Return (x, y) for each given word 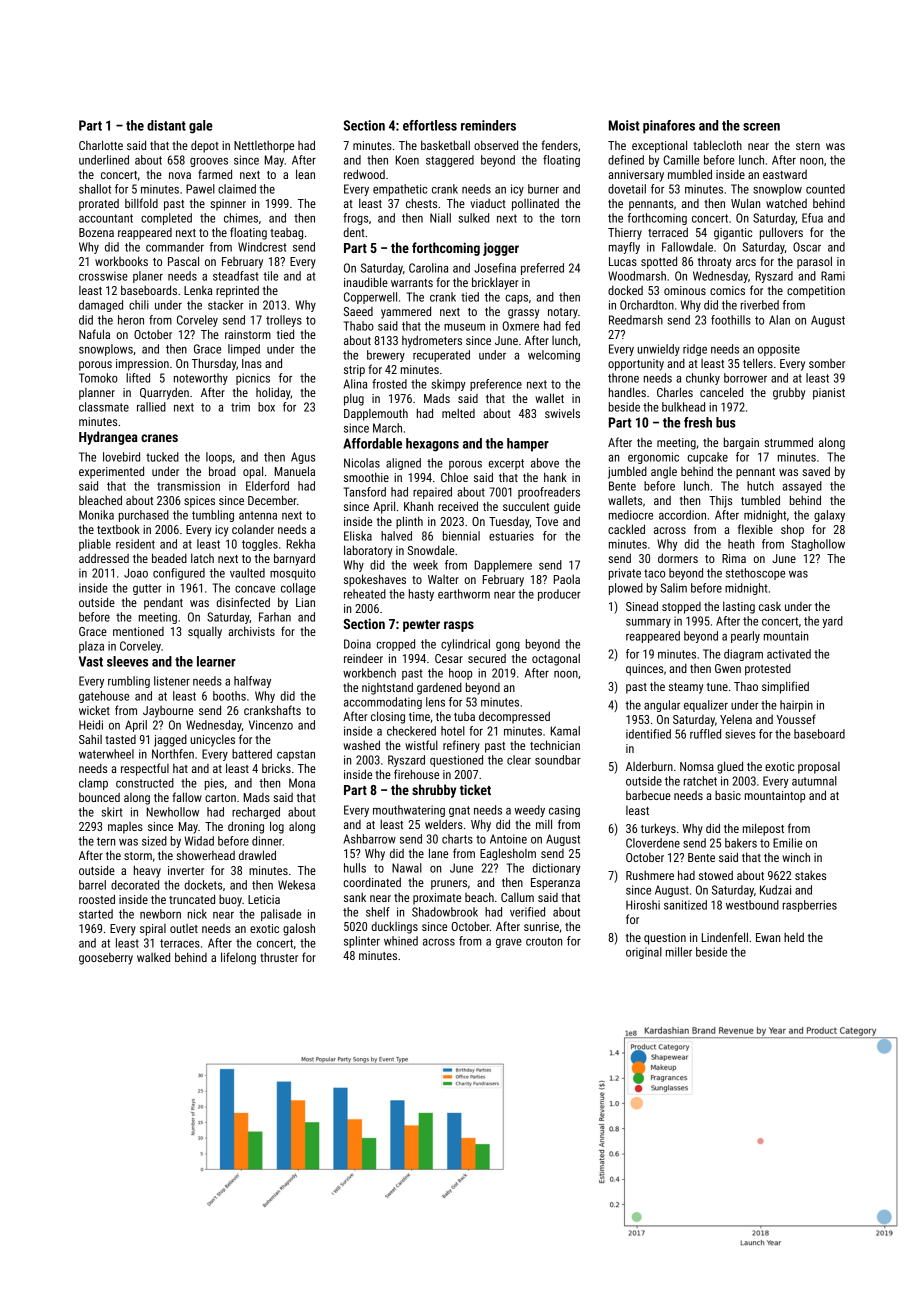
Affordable (372, 443)
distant (166, 125)
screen (761, 127)
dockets (203, 885)
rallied (151, 407)
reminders (488, 125)
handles (627, 392)
